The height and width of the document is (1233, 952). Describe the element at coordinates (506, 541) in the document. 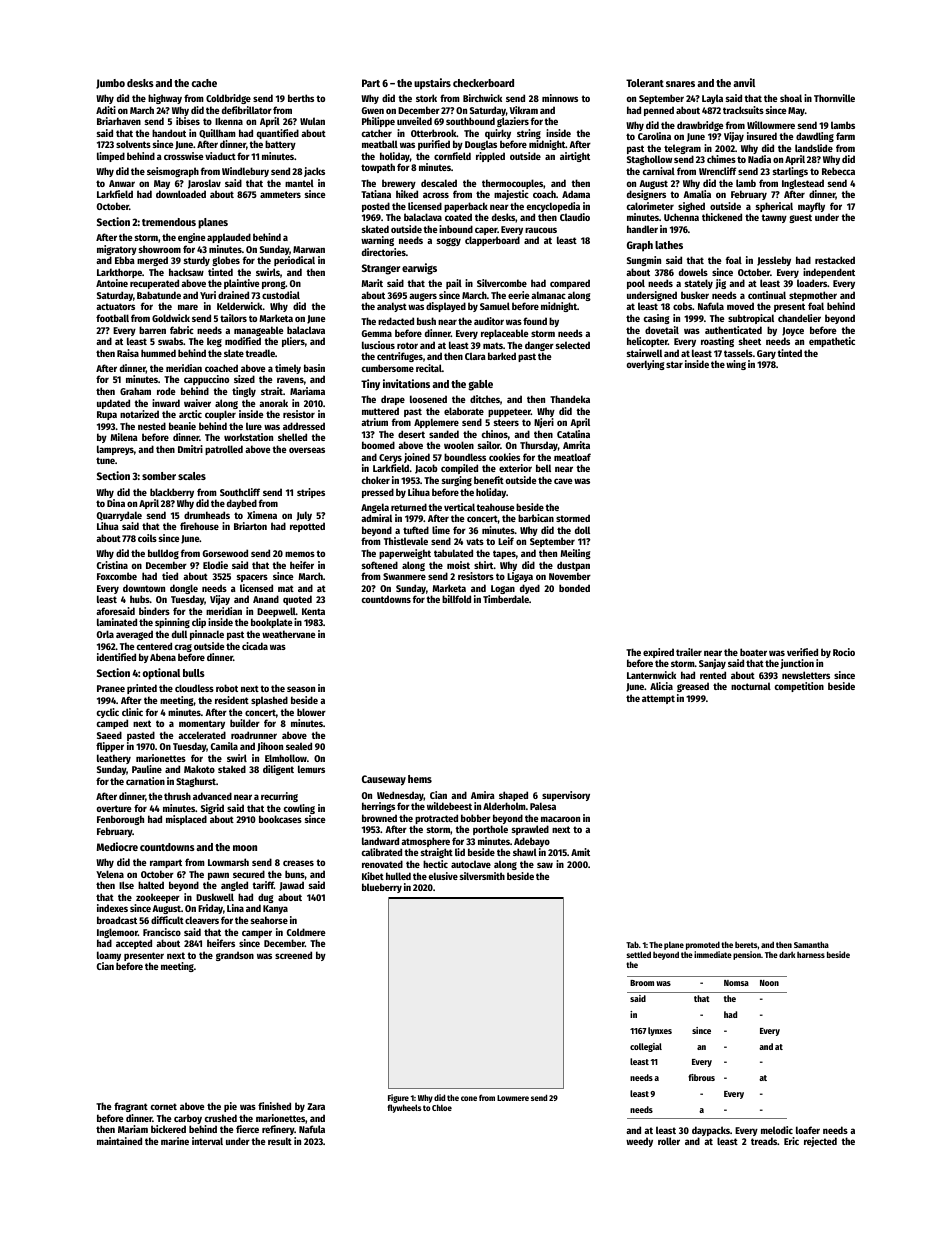

I see `Leif` at that location.
